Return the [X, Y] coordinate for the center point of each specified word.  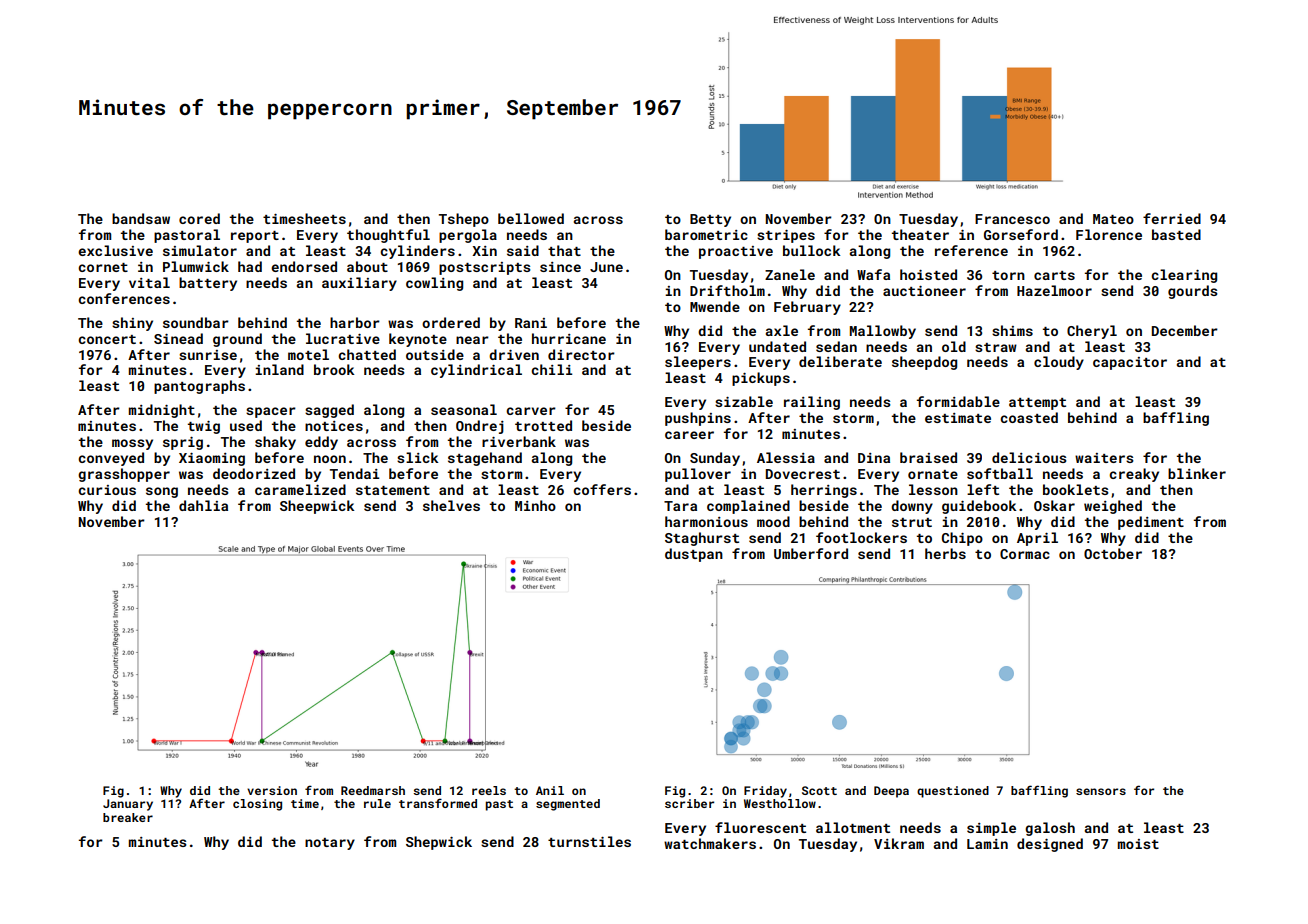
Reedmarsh [373, 790]
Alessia [786, 457]
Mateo [1113, 219]
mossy [132, 444]
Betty [710, 220]
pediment [1151, 523]
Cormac [1025, 554]
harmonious [706, 521]
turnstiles [589, 841]
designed [1050, 845]
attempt [1037, 404]
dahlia [203, 505]
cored [199, 218]
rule [377, 803]
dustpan [694, 555]
